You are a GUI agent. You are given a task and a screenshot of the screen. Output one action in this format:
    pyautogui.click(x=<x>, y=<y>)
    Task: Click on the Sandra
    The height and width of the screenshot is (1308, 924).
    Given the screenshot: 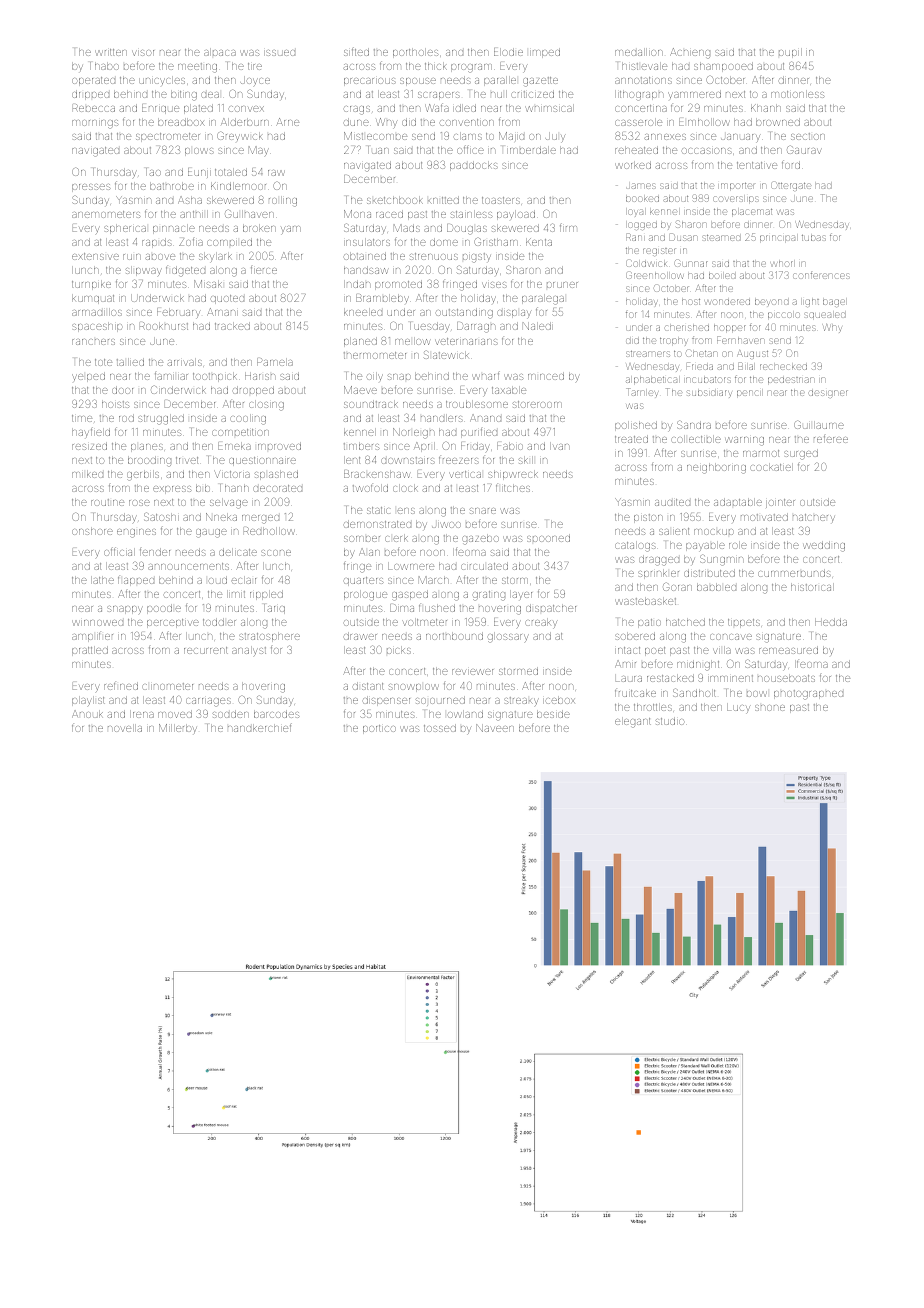 What is the action you would take?
    pyautogui.click(x=694, y=424)
